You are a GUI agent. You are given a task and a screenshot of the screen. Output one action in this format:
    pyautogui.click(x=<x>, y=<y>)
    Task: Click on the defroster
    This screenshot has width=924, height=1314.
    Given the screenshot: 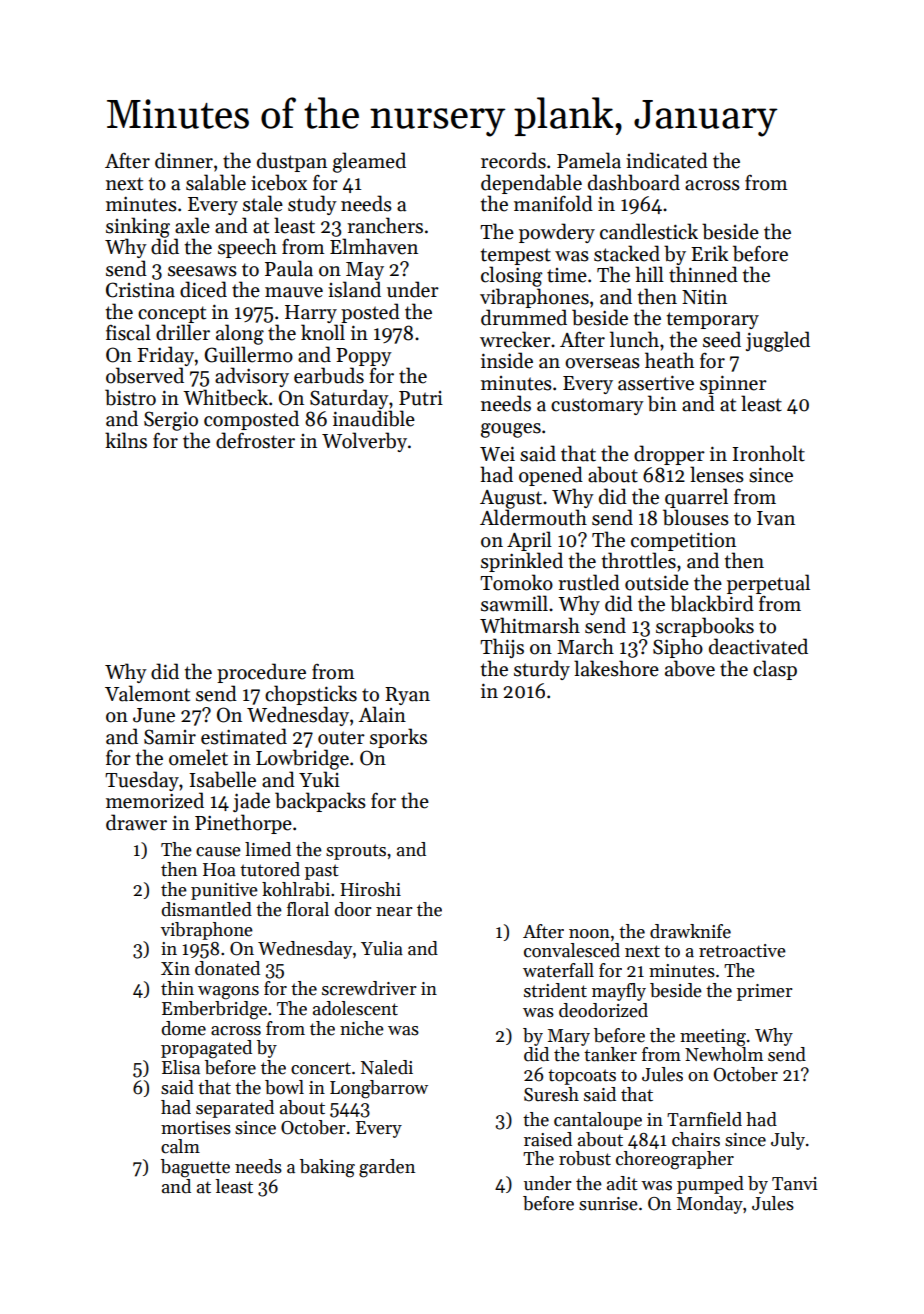 What is the action you would take?
    pyautogui.click(x=255, y=440)
